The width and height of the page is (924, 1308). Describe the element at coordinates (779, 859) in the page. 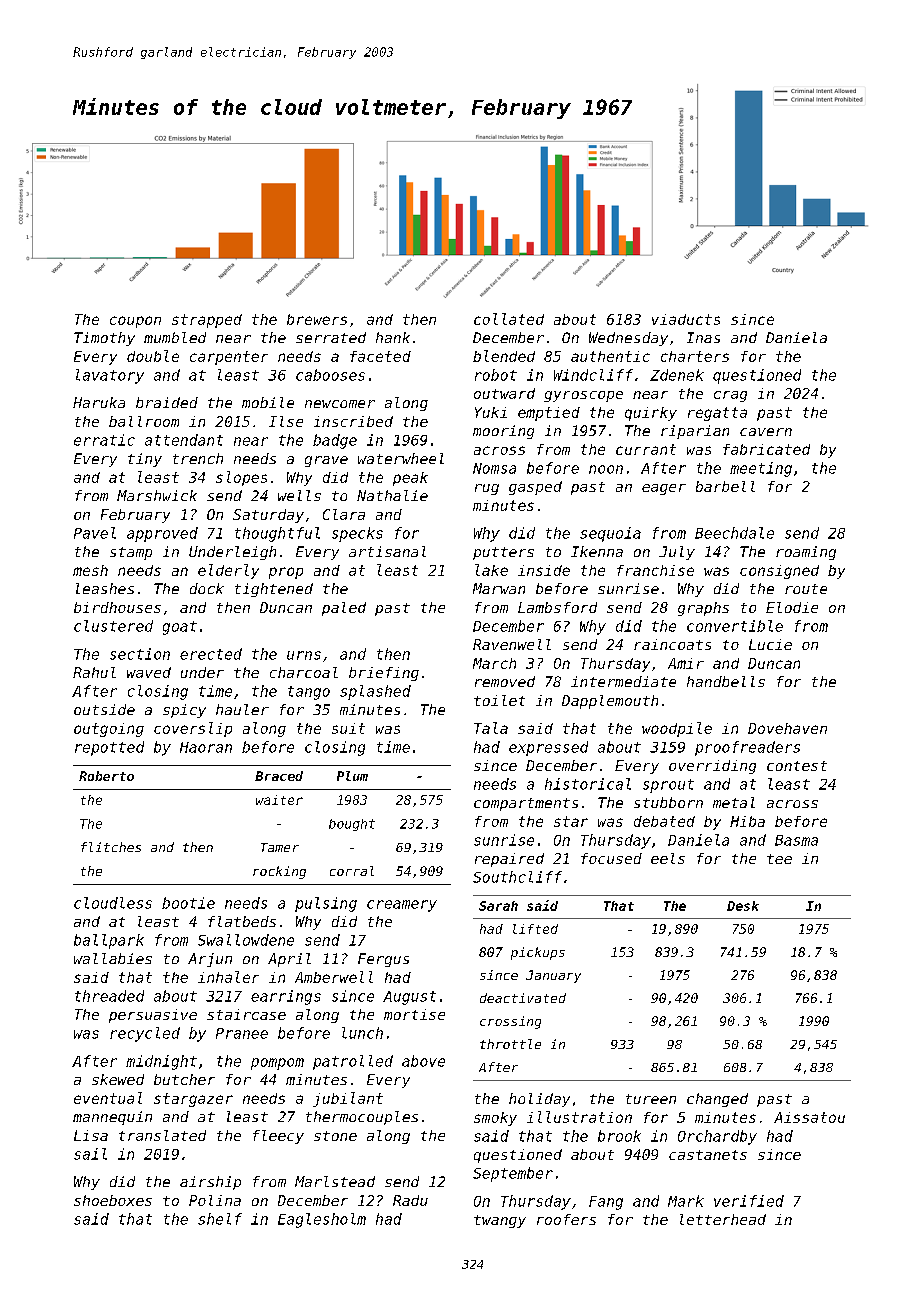

I see `tee` at that location.
